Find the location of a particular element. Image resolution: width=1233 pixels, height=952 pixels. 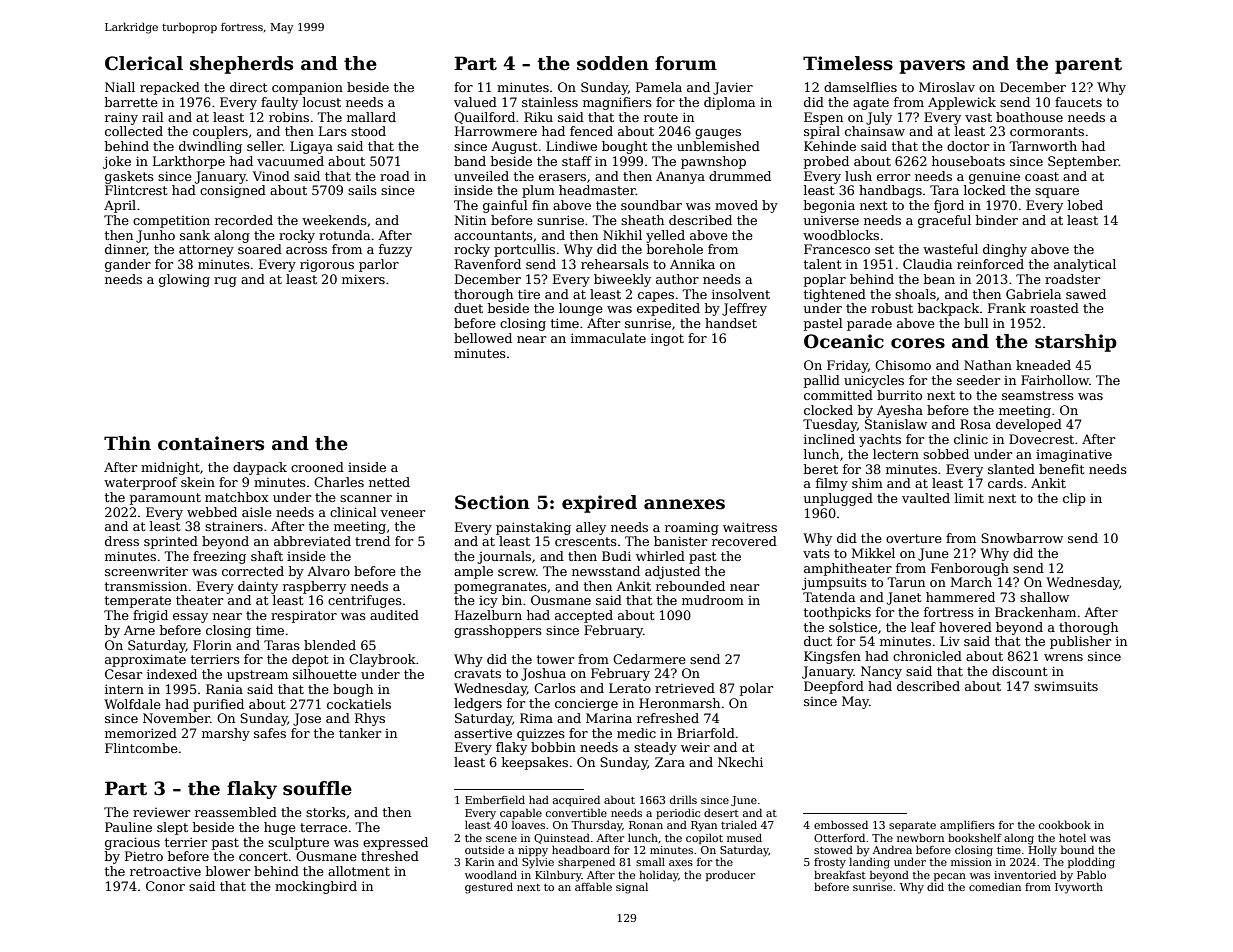

cockatiels is located at coordinates (359, 704).
